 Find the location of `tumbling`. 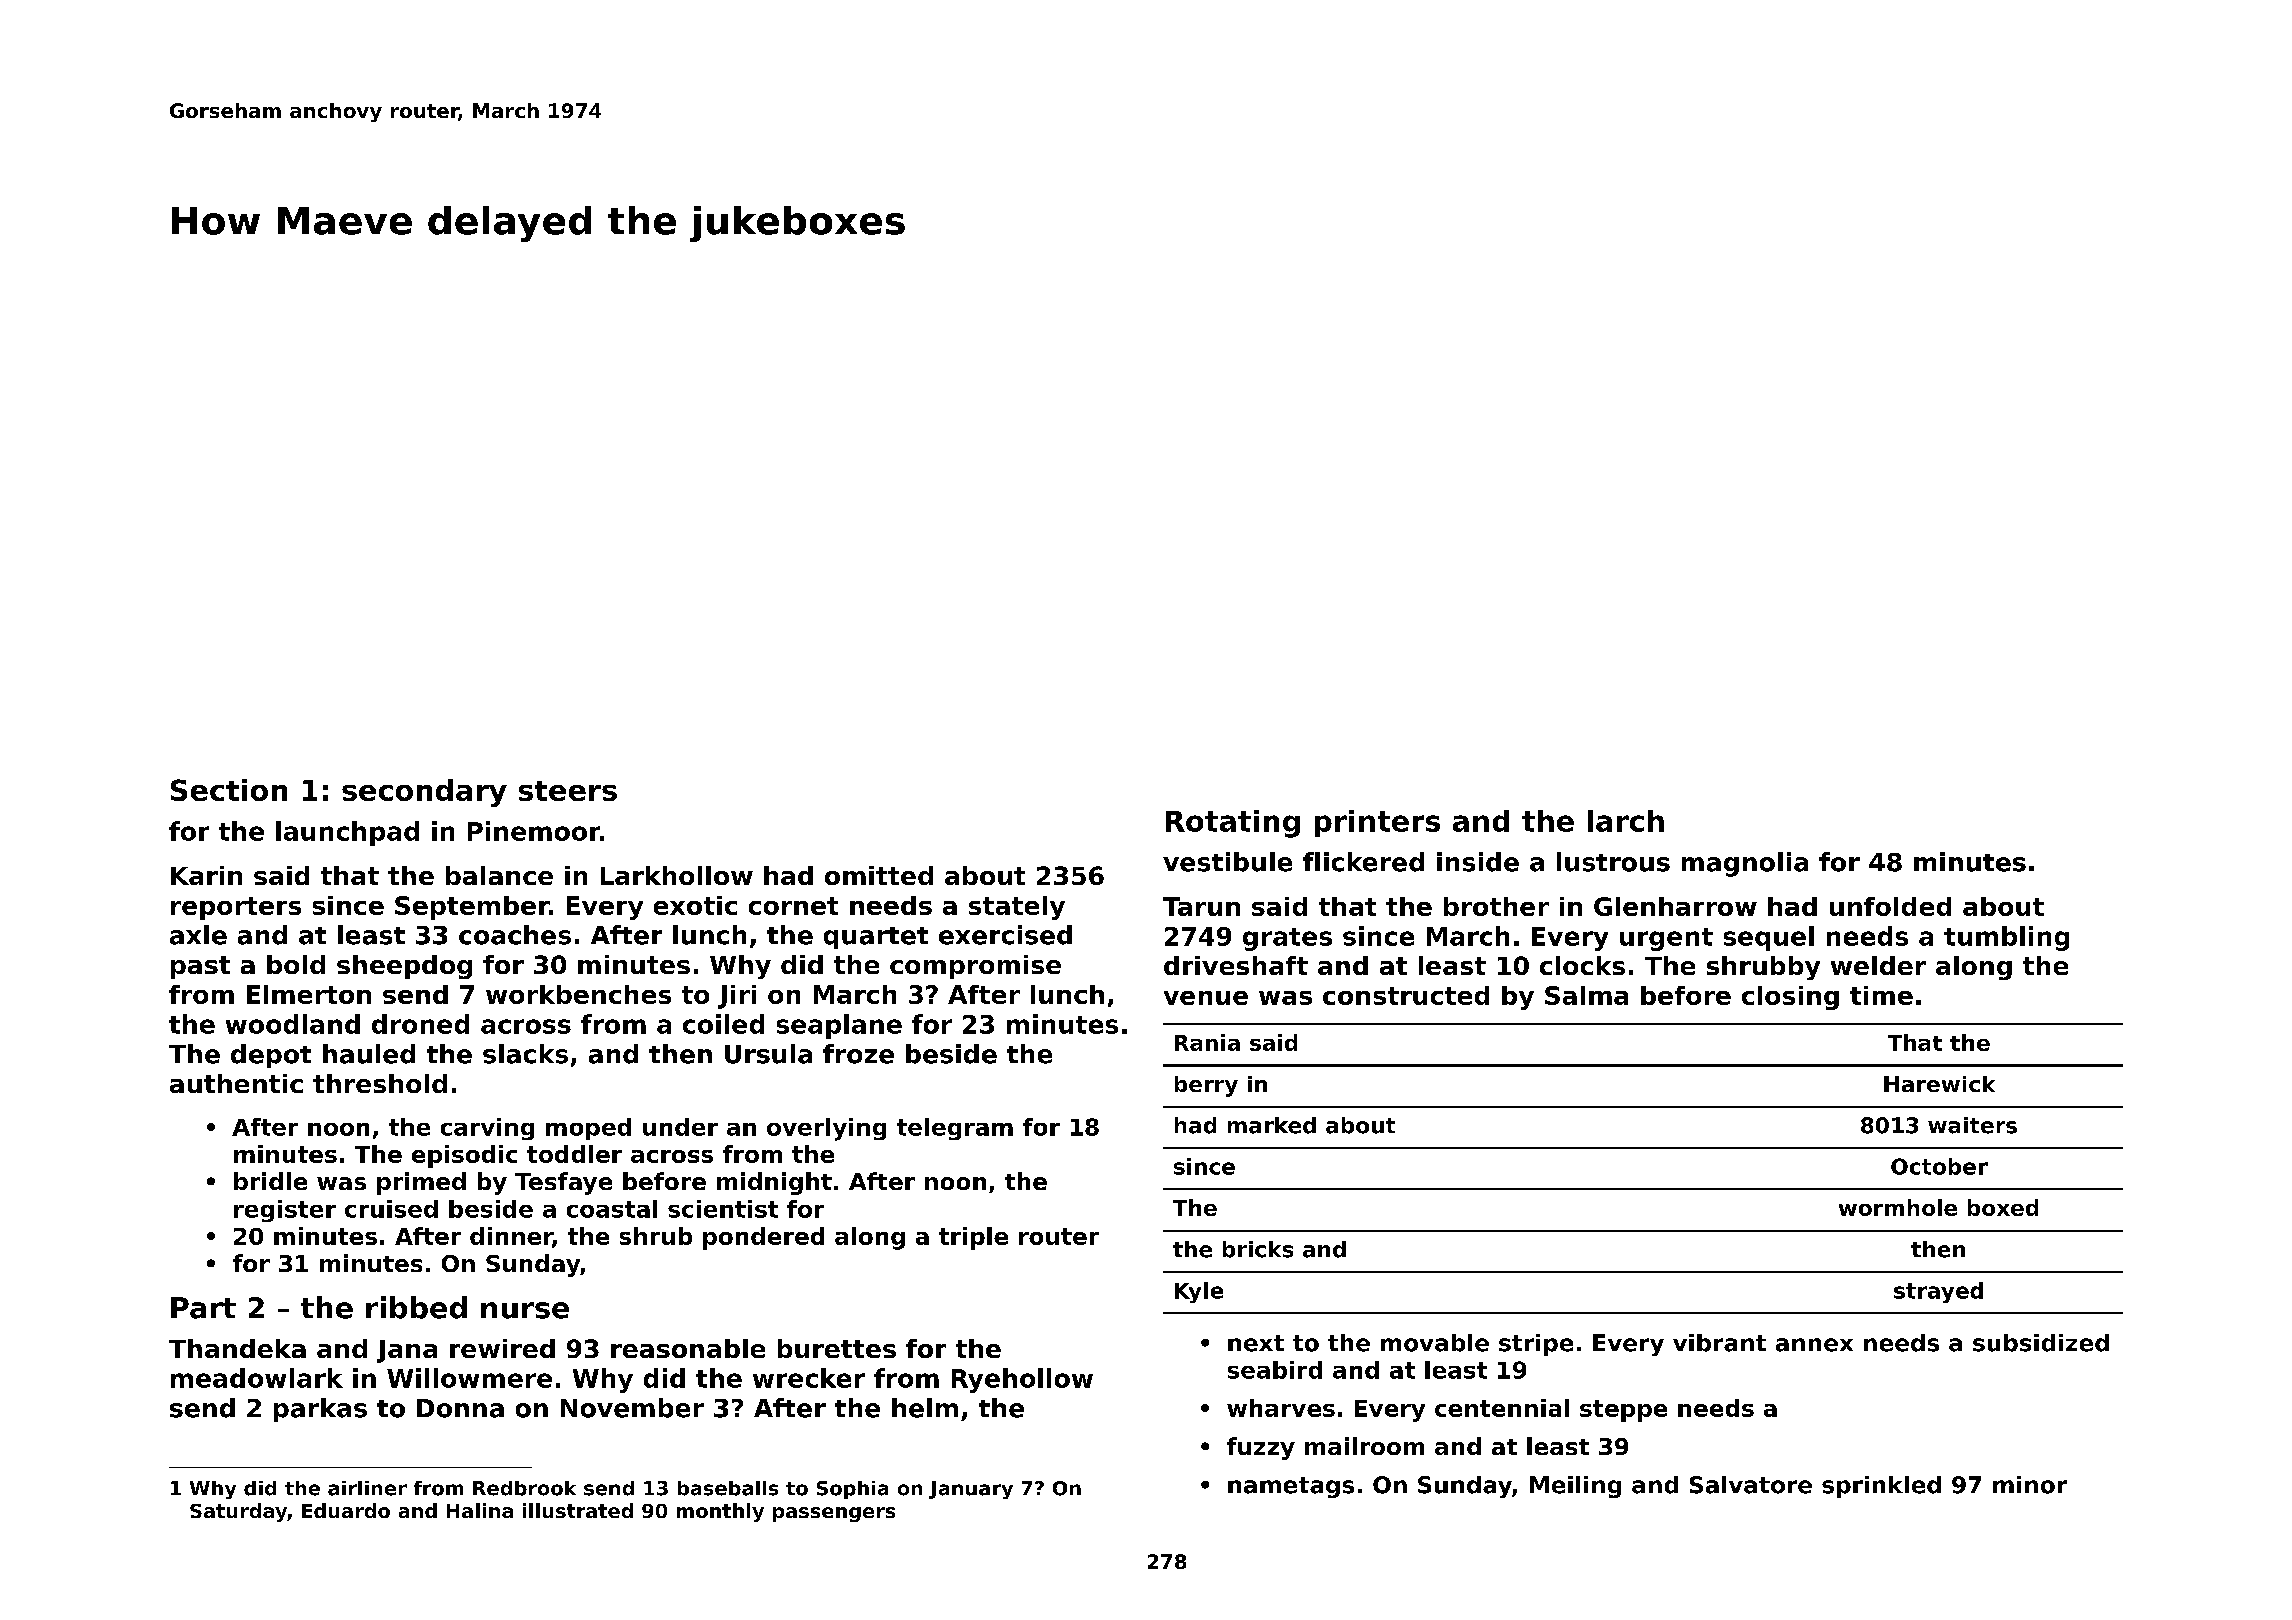

tumbling is located at coordinates (2006, 938).
